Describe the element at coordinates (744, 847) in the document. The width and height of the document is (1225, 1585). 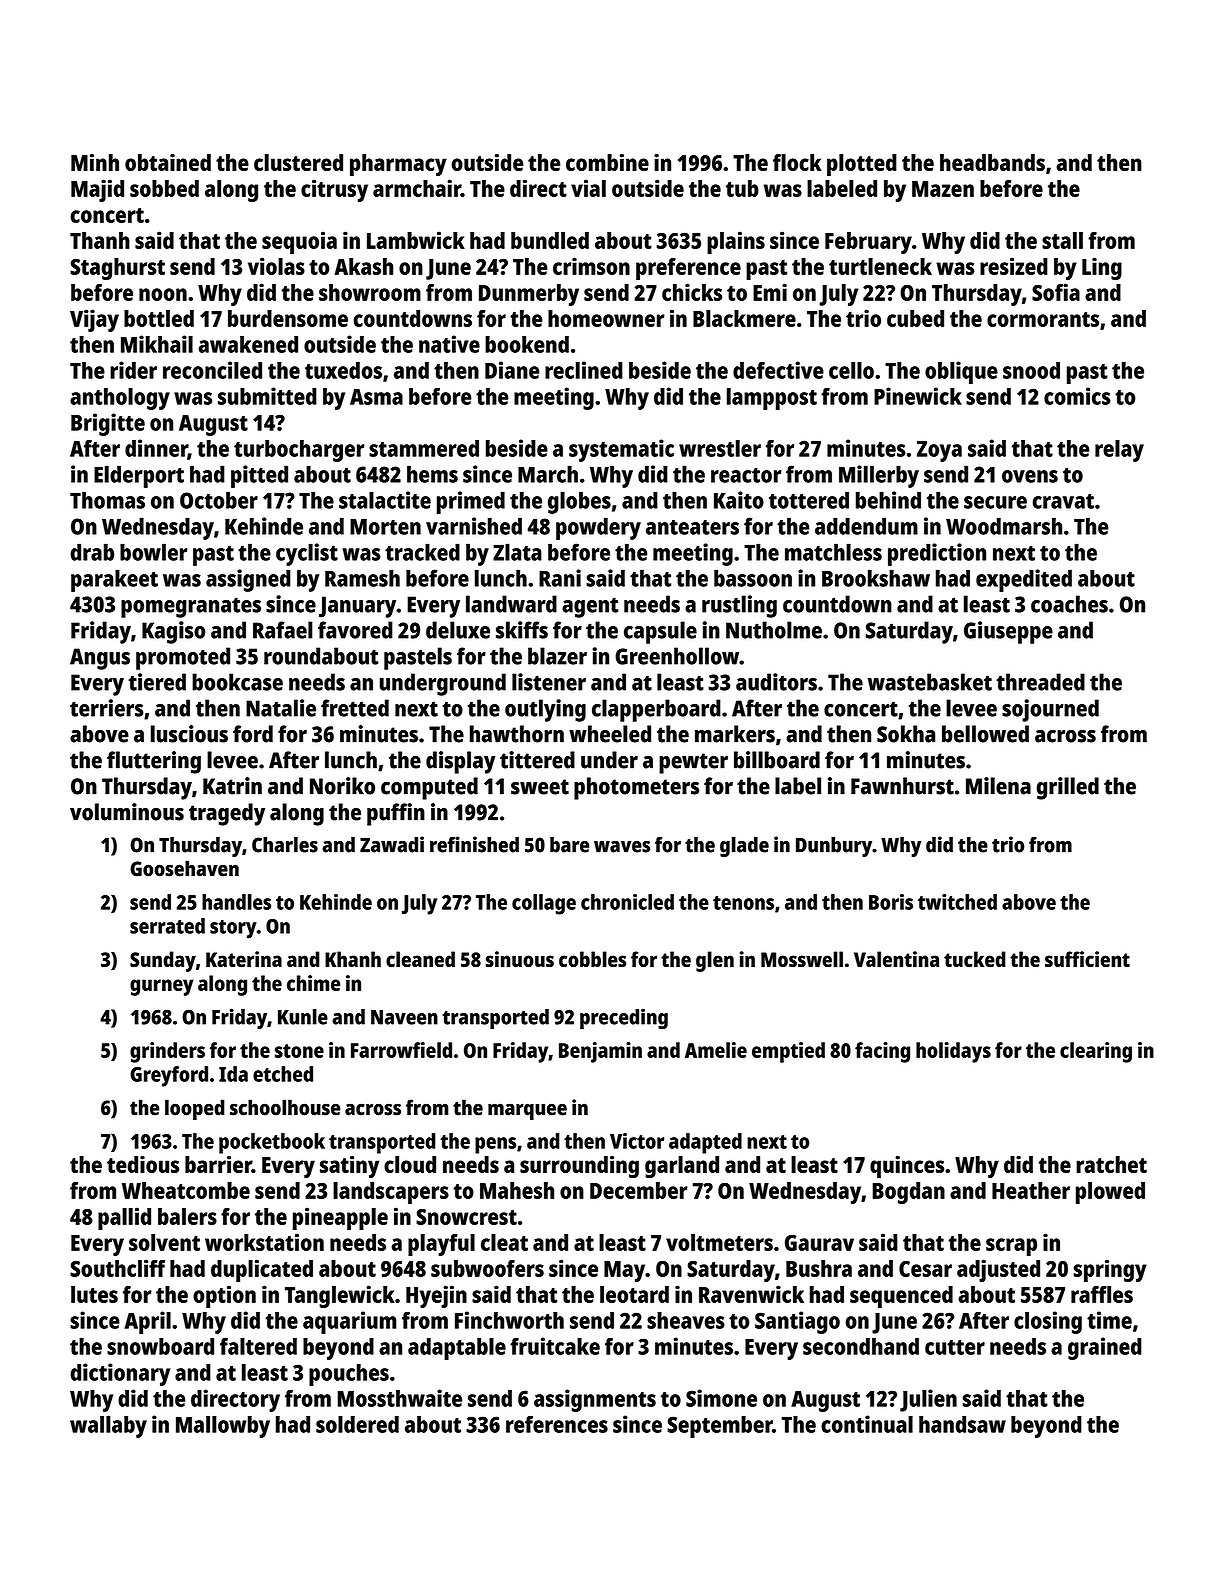
I see `glade` at that location.
